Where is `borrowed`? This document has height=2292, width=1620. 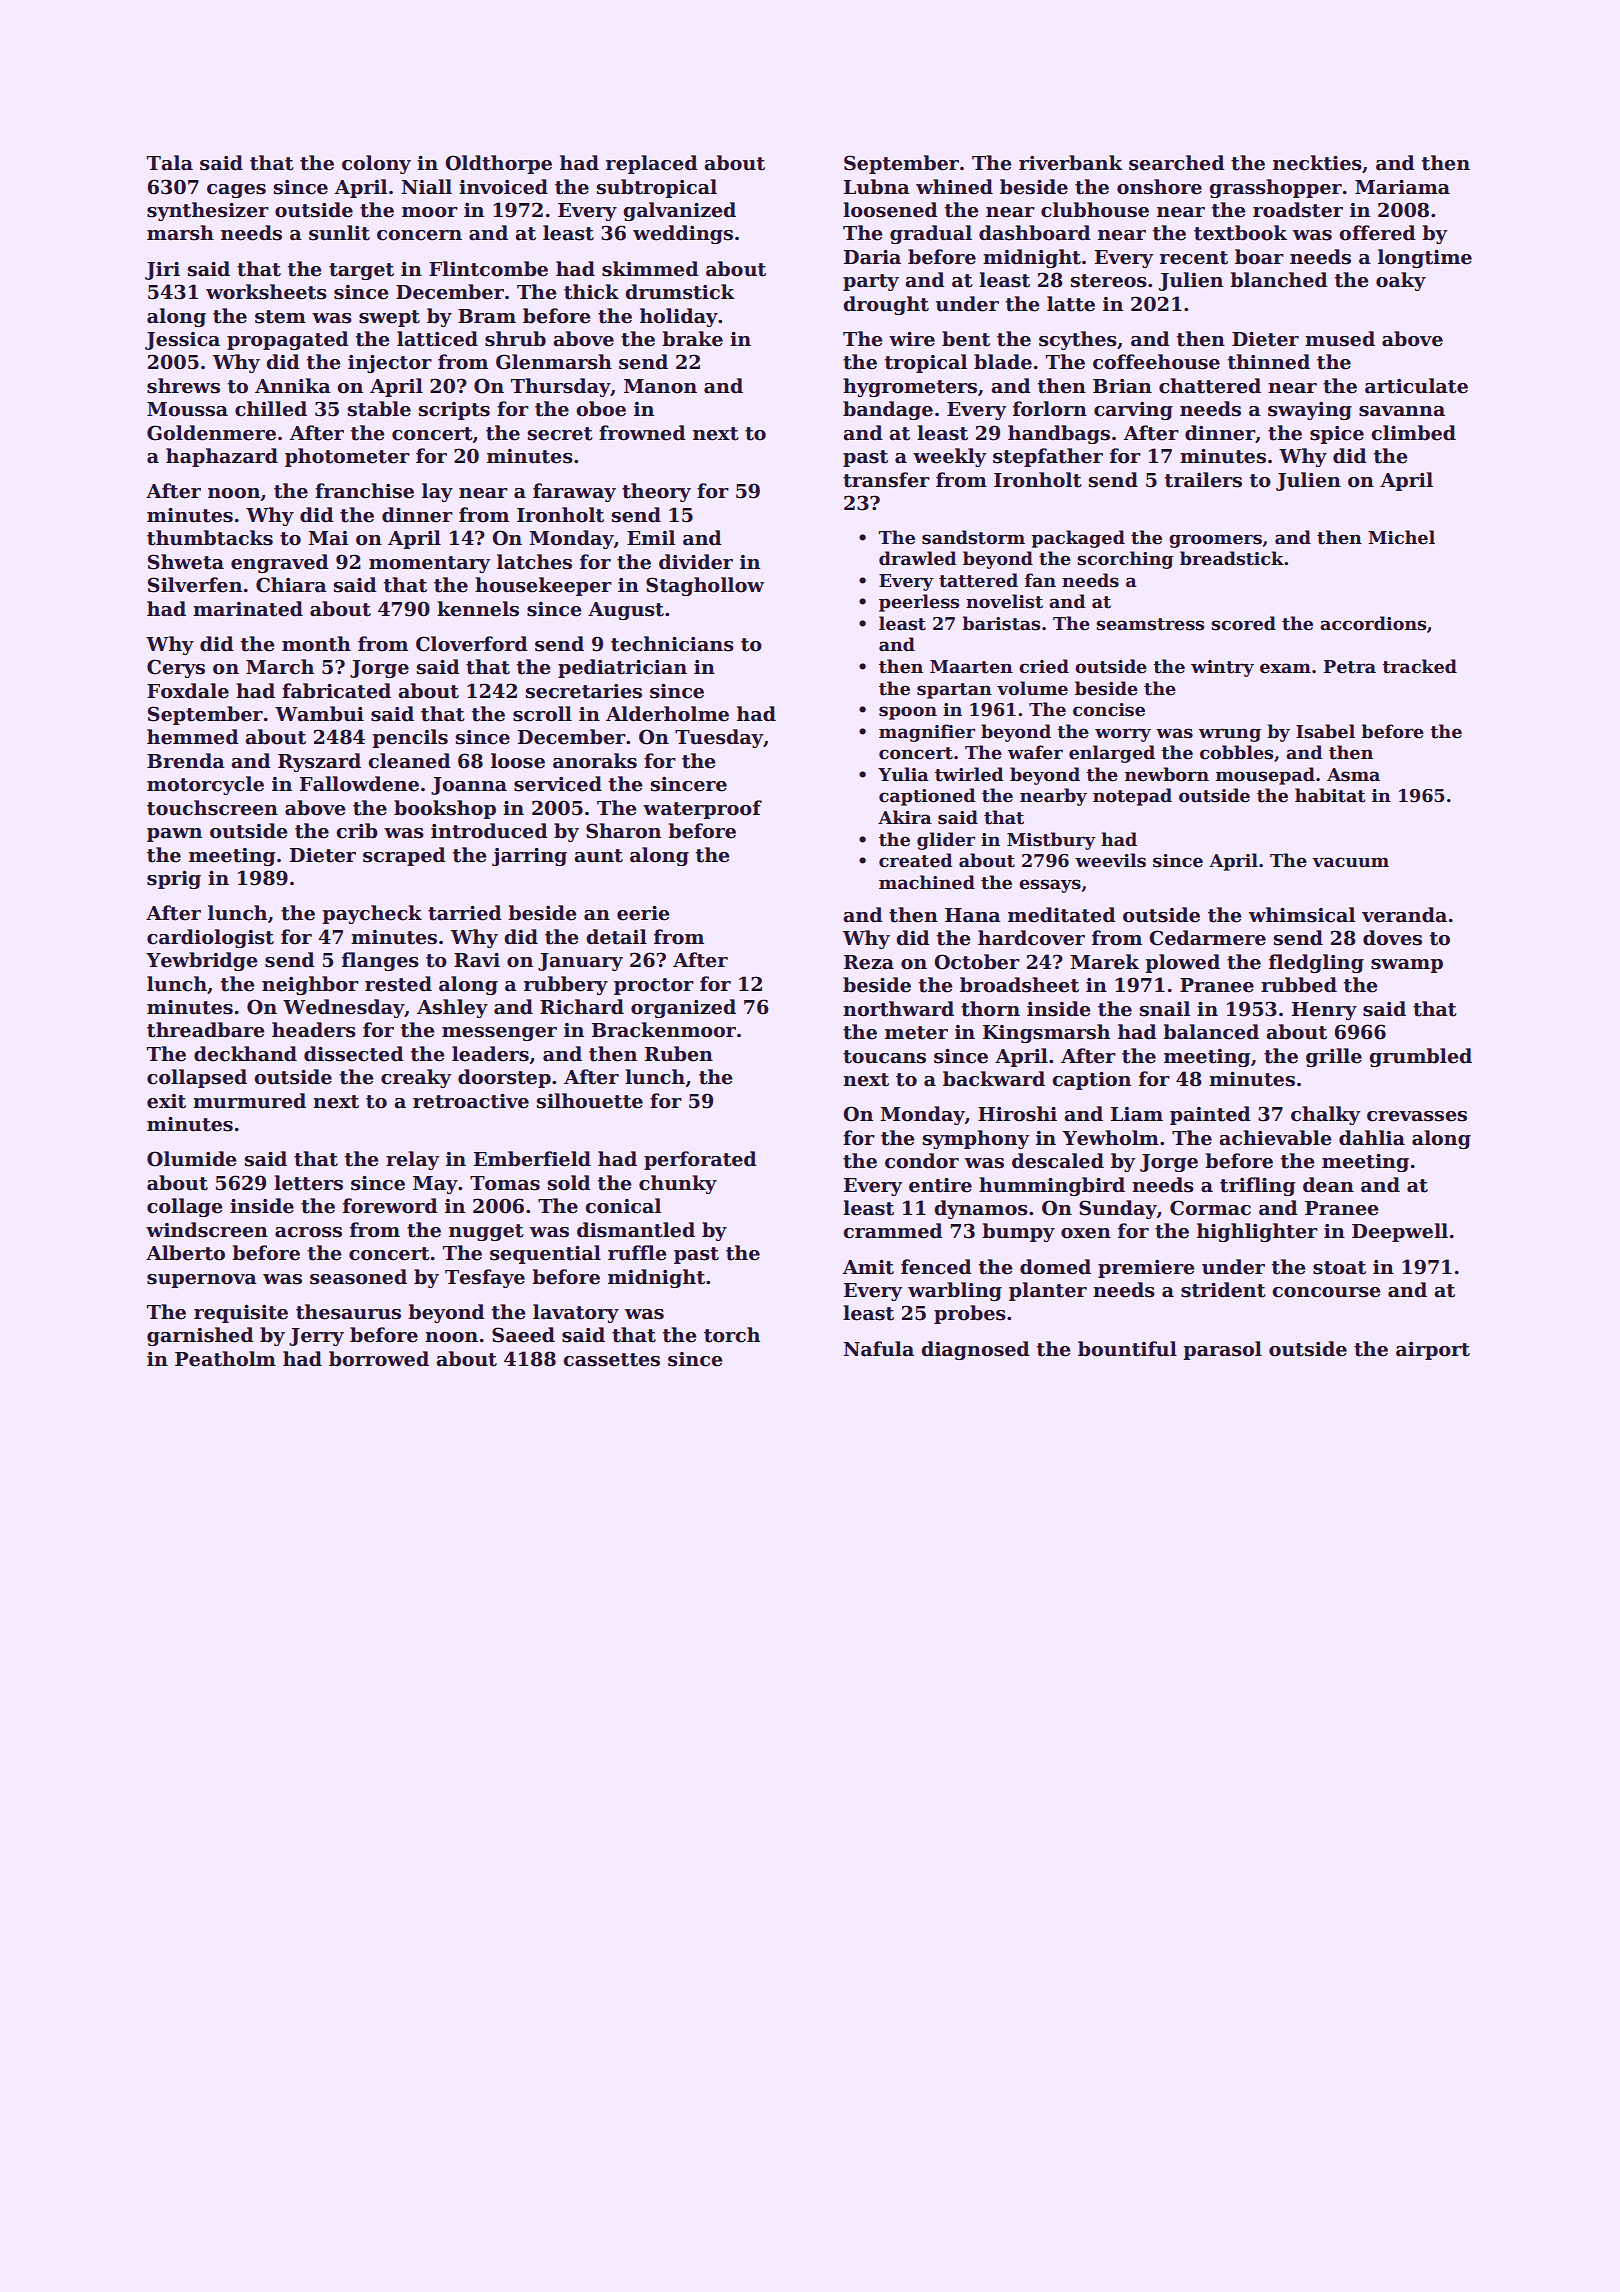
borrowed is located at coordinates (379, 1359).
